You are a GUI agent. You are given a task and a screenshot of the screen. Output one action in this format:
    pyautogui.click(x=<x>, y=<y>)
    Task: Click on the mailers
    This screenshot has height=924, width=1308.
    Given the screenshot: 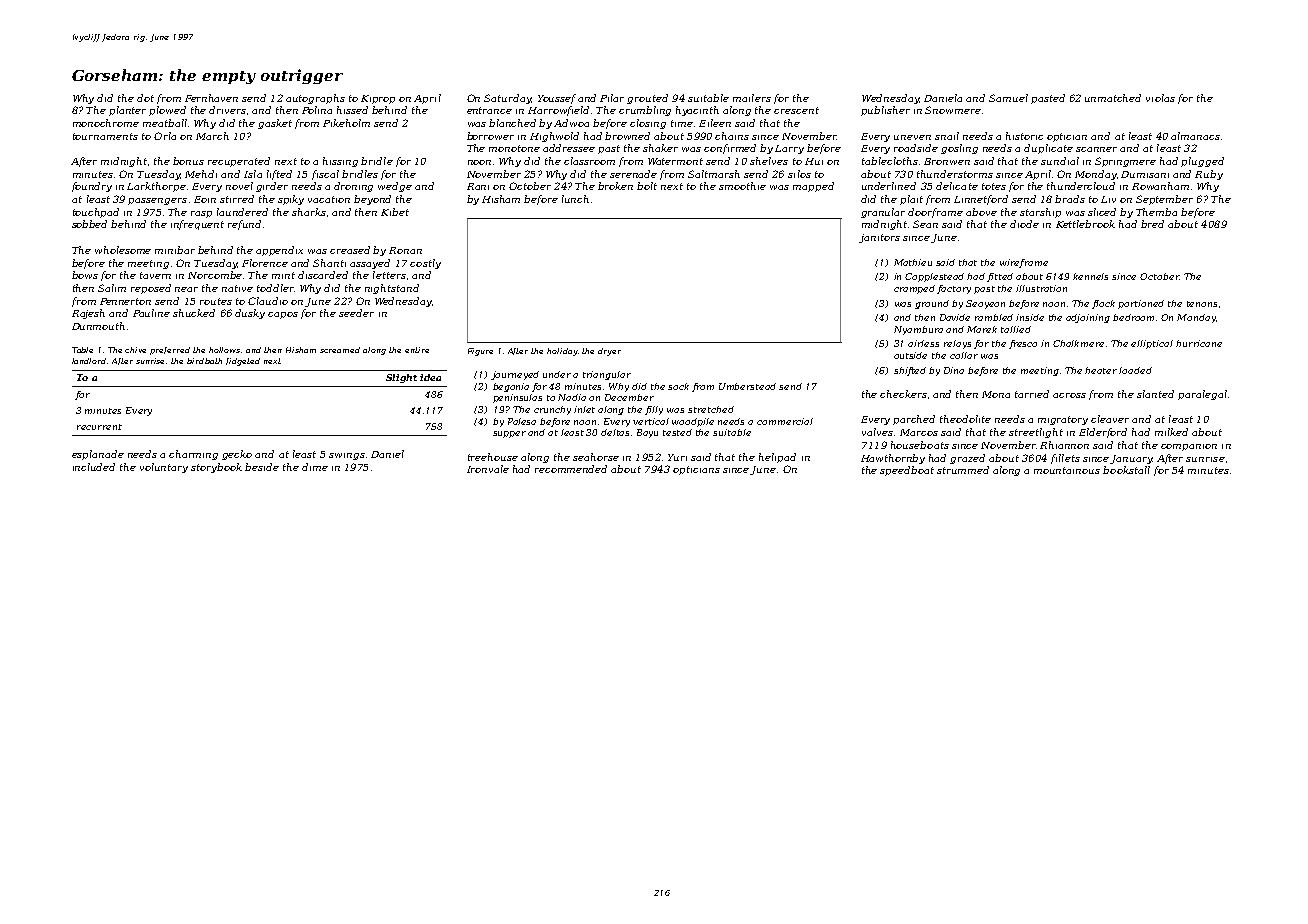 What is the action you would take?
    pyautogui.click(x=752, y=98)
